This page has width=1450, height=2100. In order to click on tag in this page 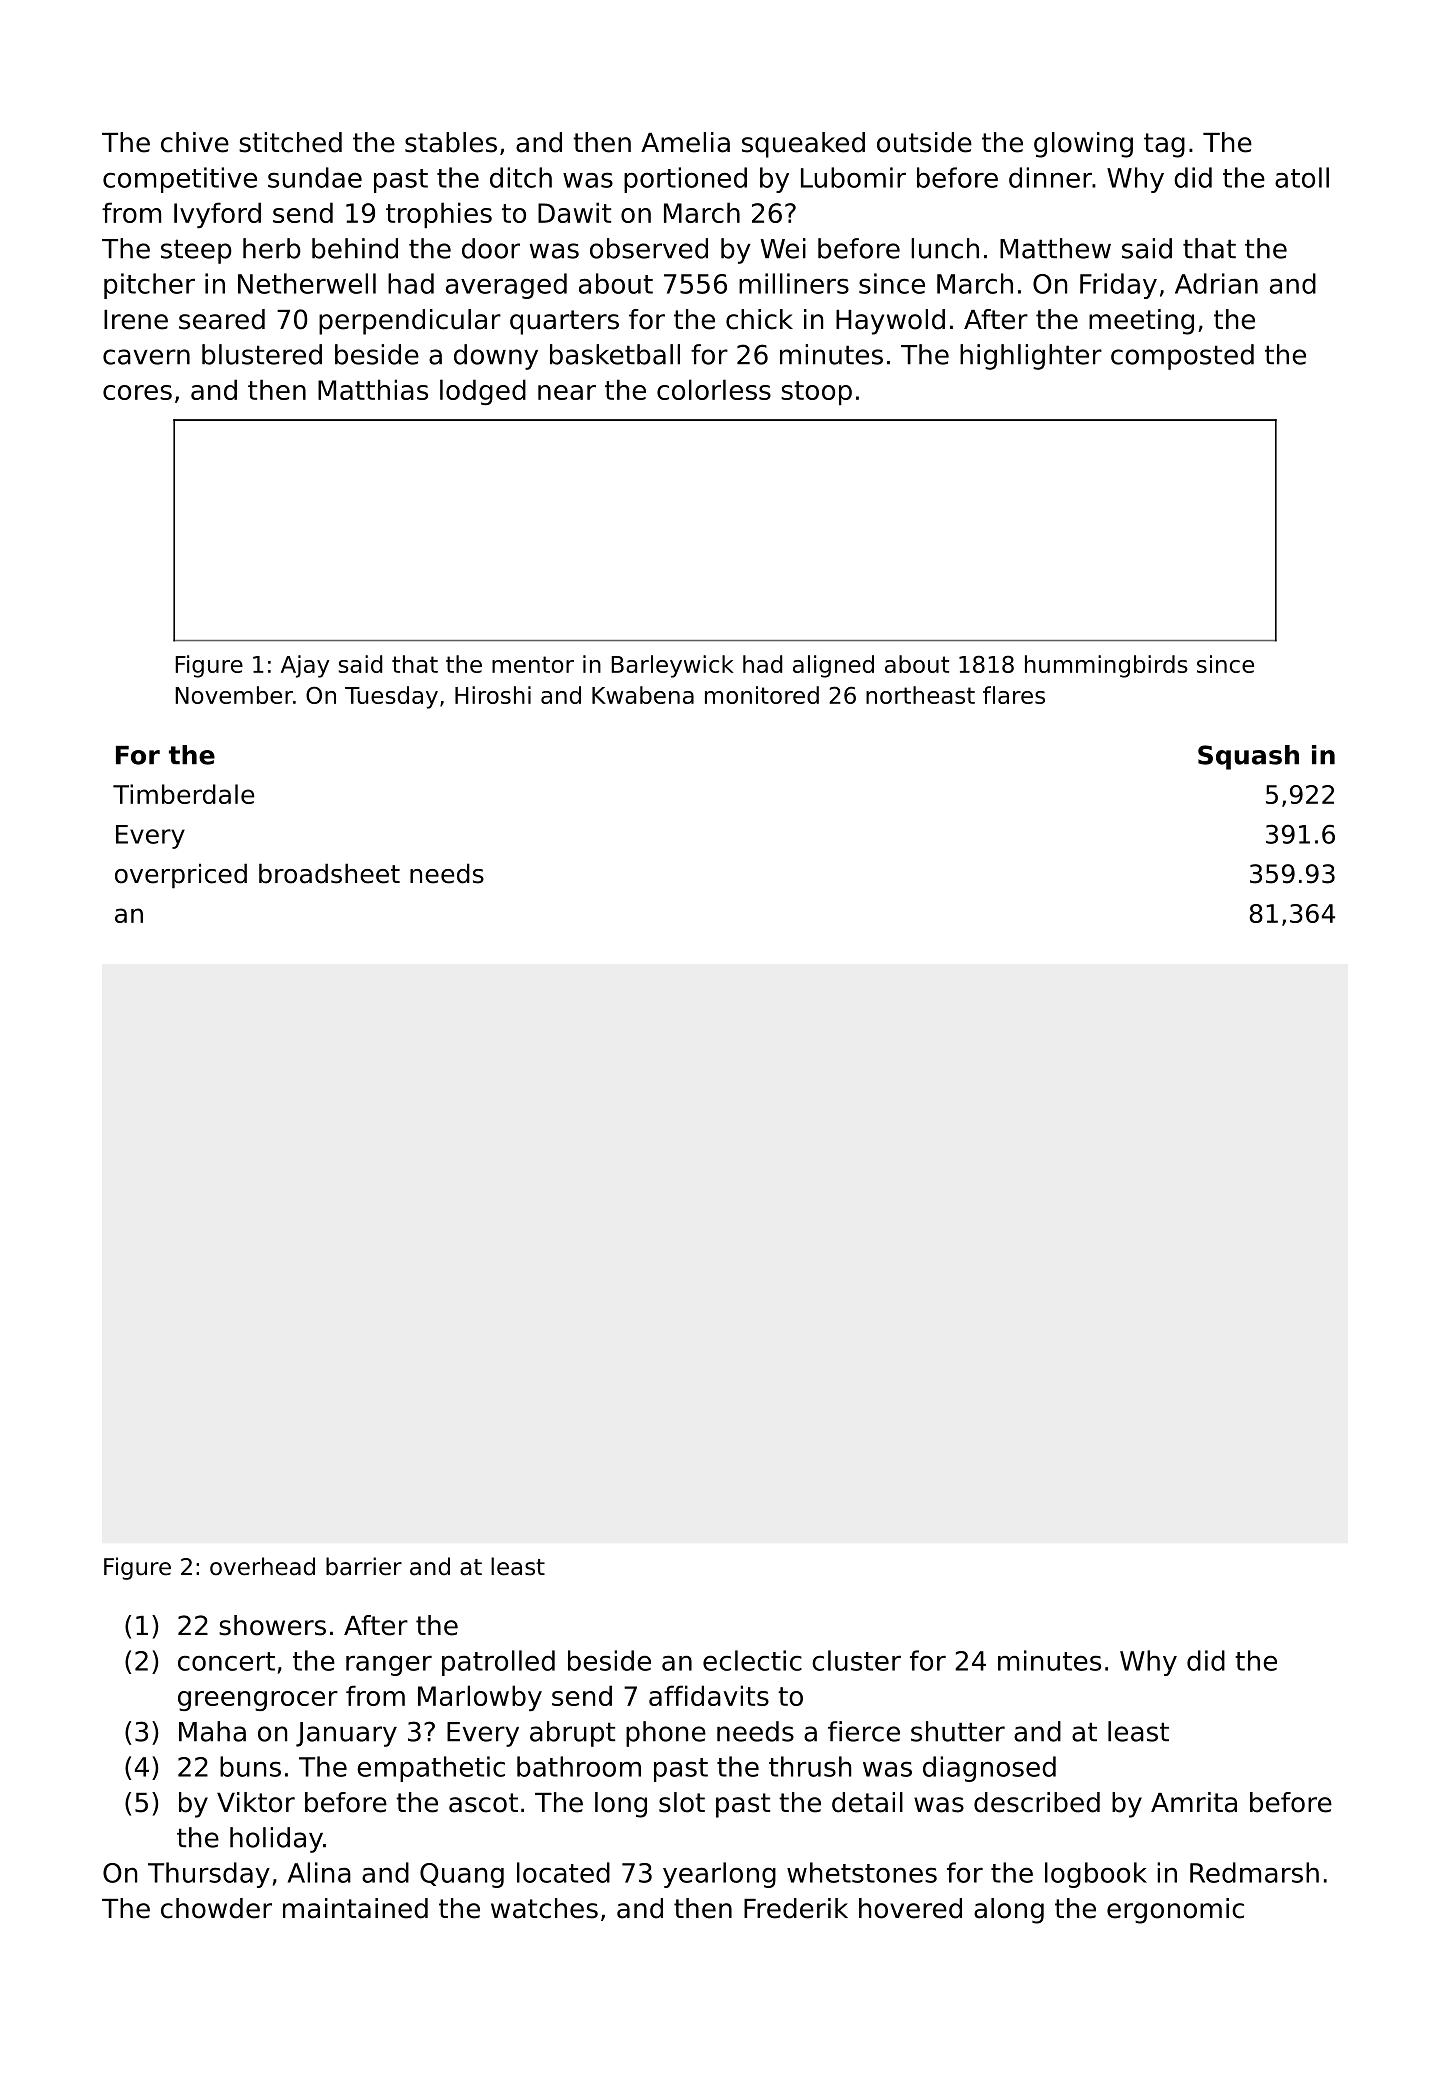, I will do `click(1164, 145)`.
